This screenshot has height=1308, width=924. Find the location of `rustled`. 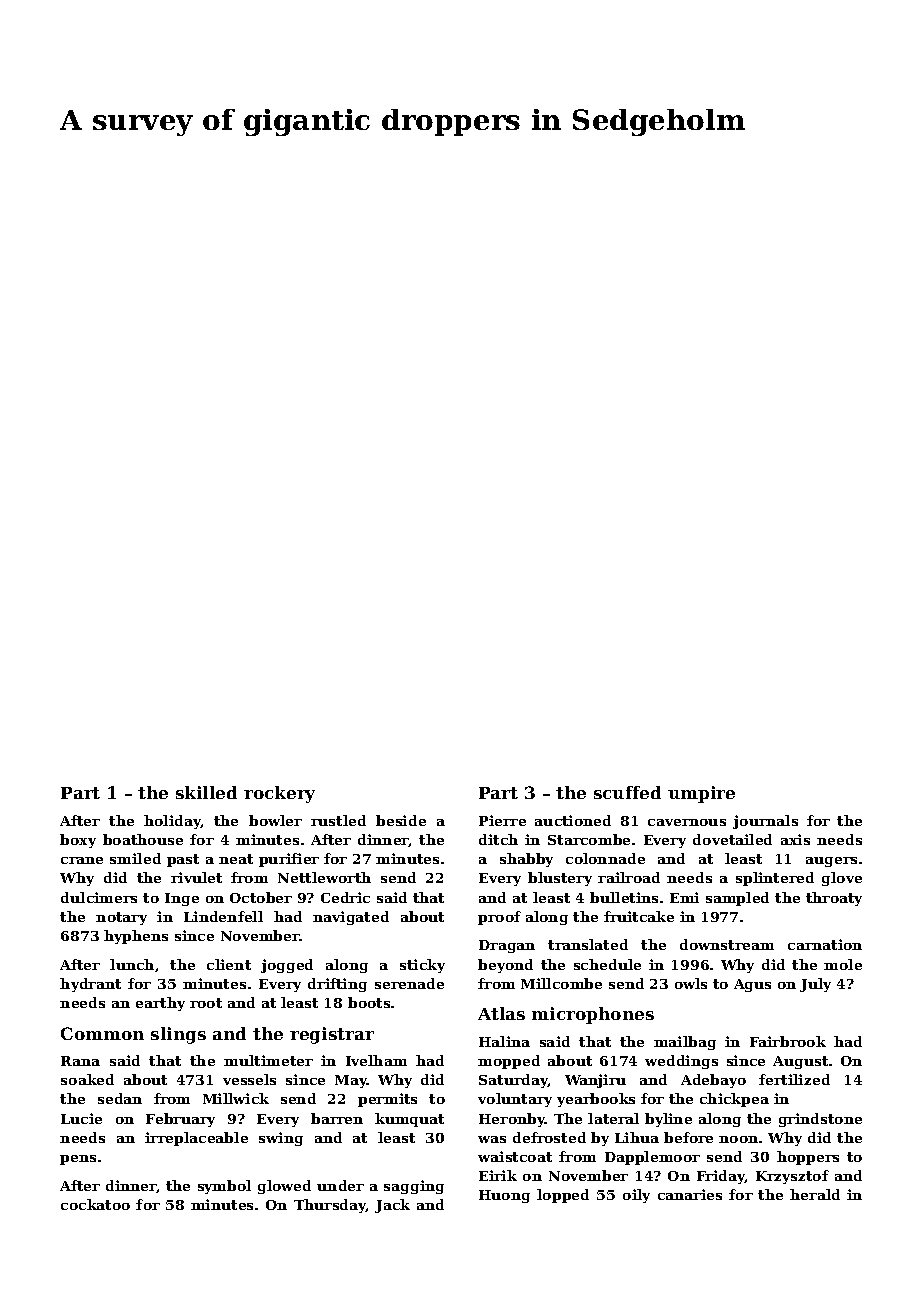

rustled is located at coordinates (338, 820).
